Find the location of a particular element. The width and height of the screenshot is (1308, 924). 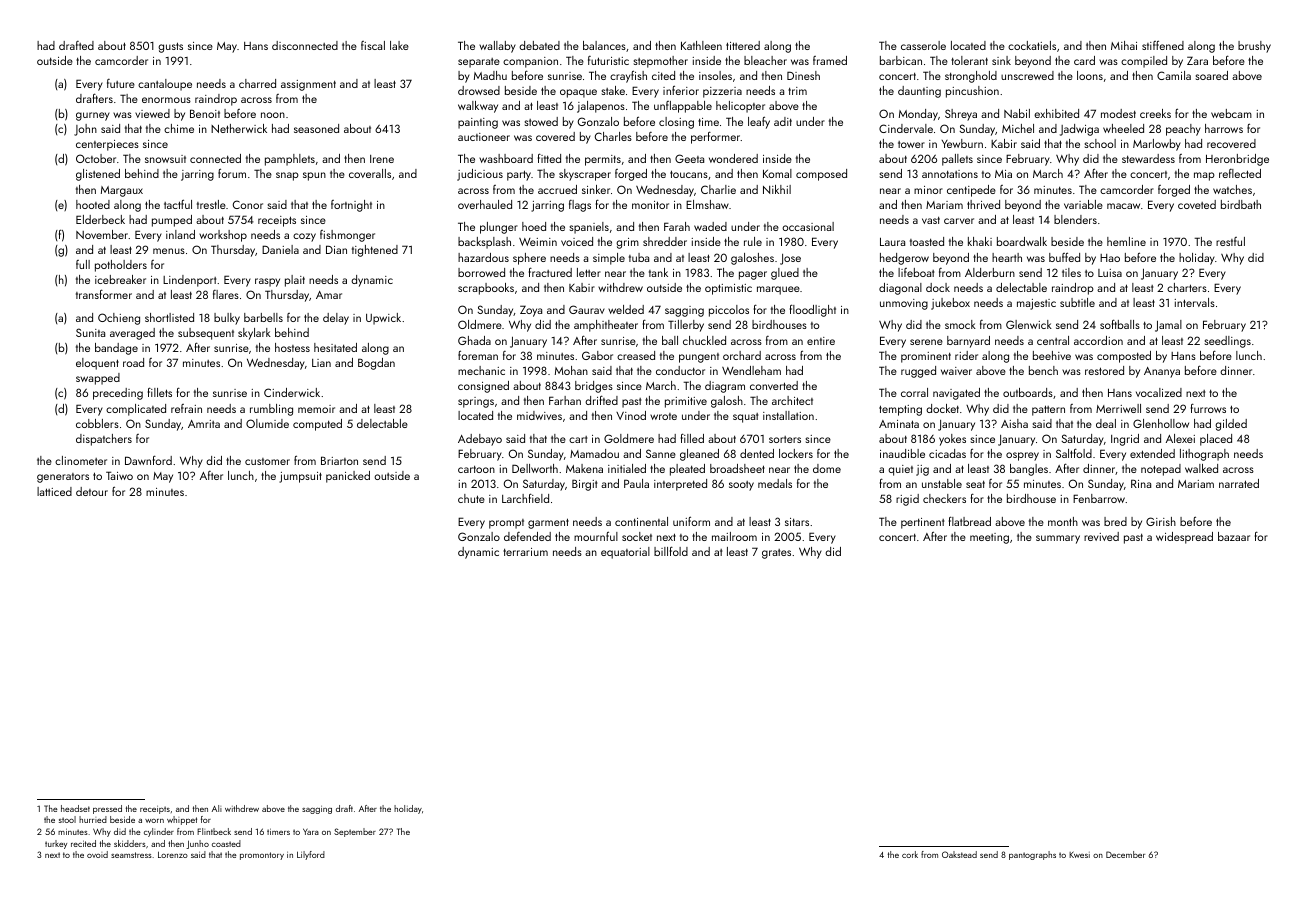

terrarium is located at coordinates (525, 552).
